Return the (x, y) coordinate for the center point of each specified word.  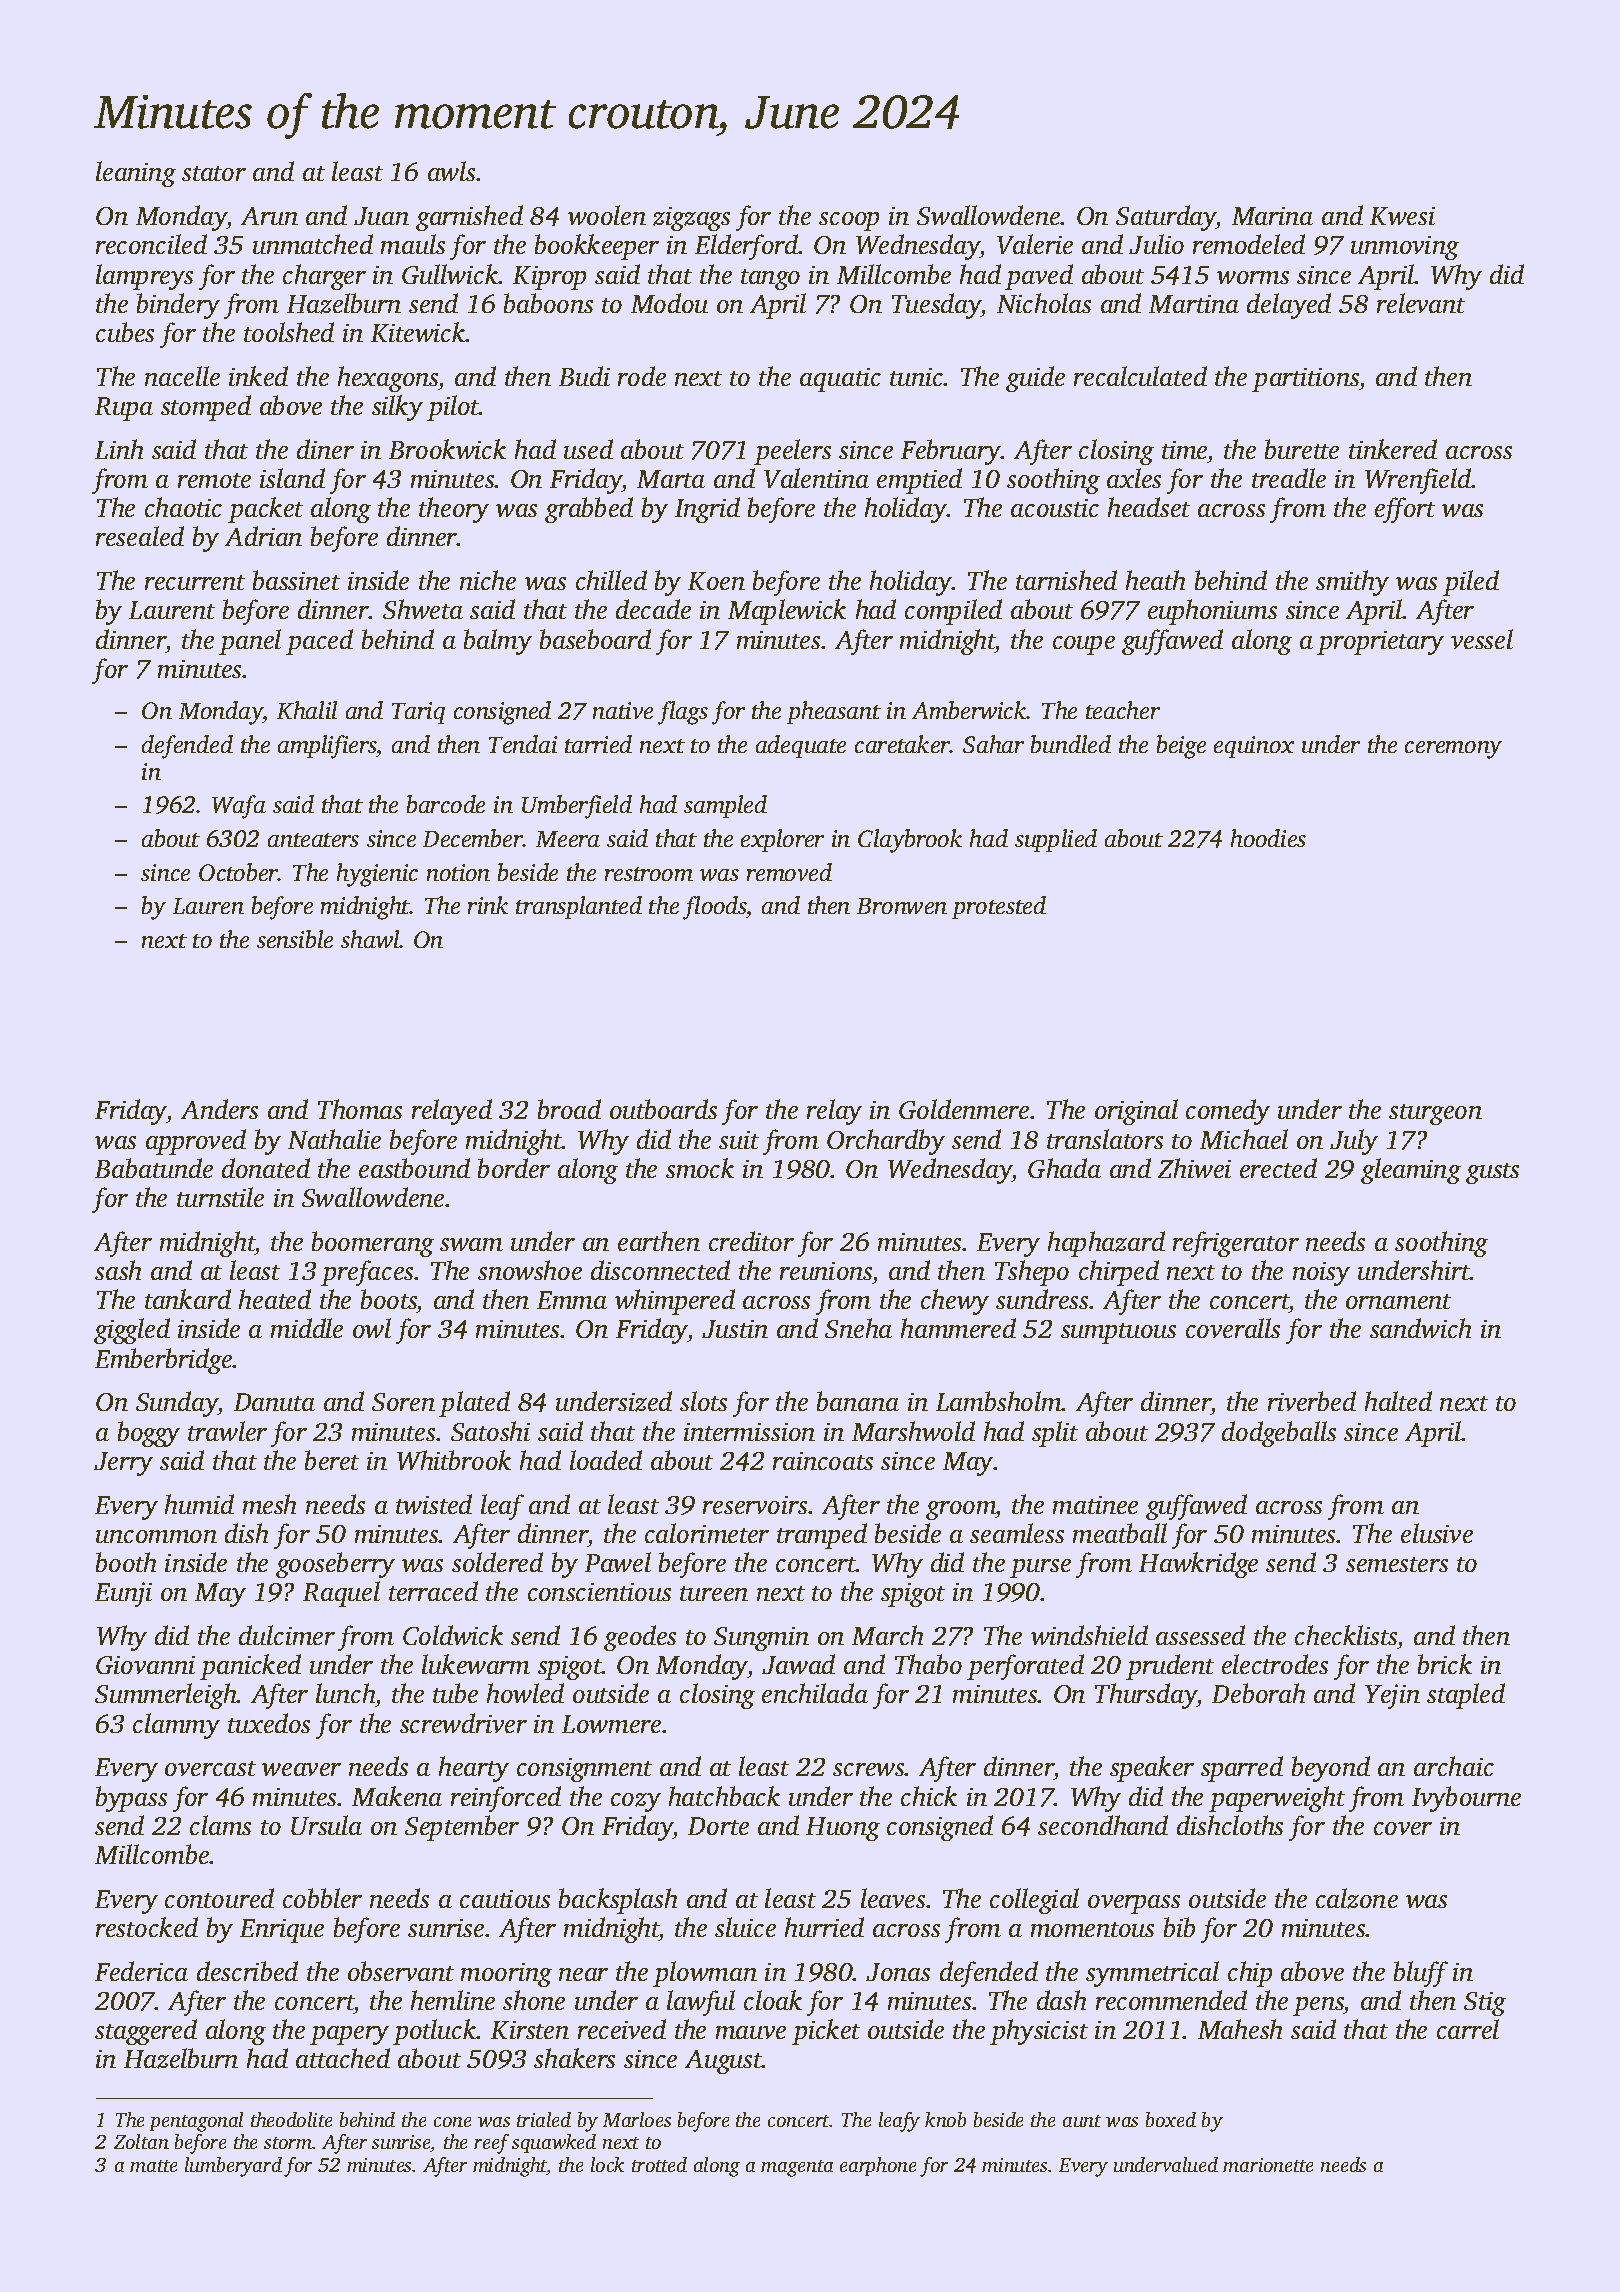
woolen (607, 215)
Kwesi (1402, 216)
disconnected (660, 1270)
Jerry (123, 1464)
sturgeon (1435, 1114)
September (462, 1828)
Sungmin (761, 1639)
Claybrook (910, 841)
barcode (446, 804)
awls (451, 171)
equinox (1254, 747)
